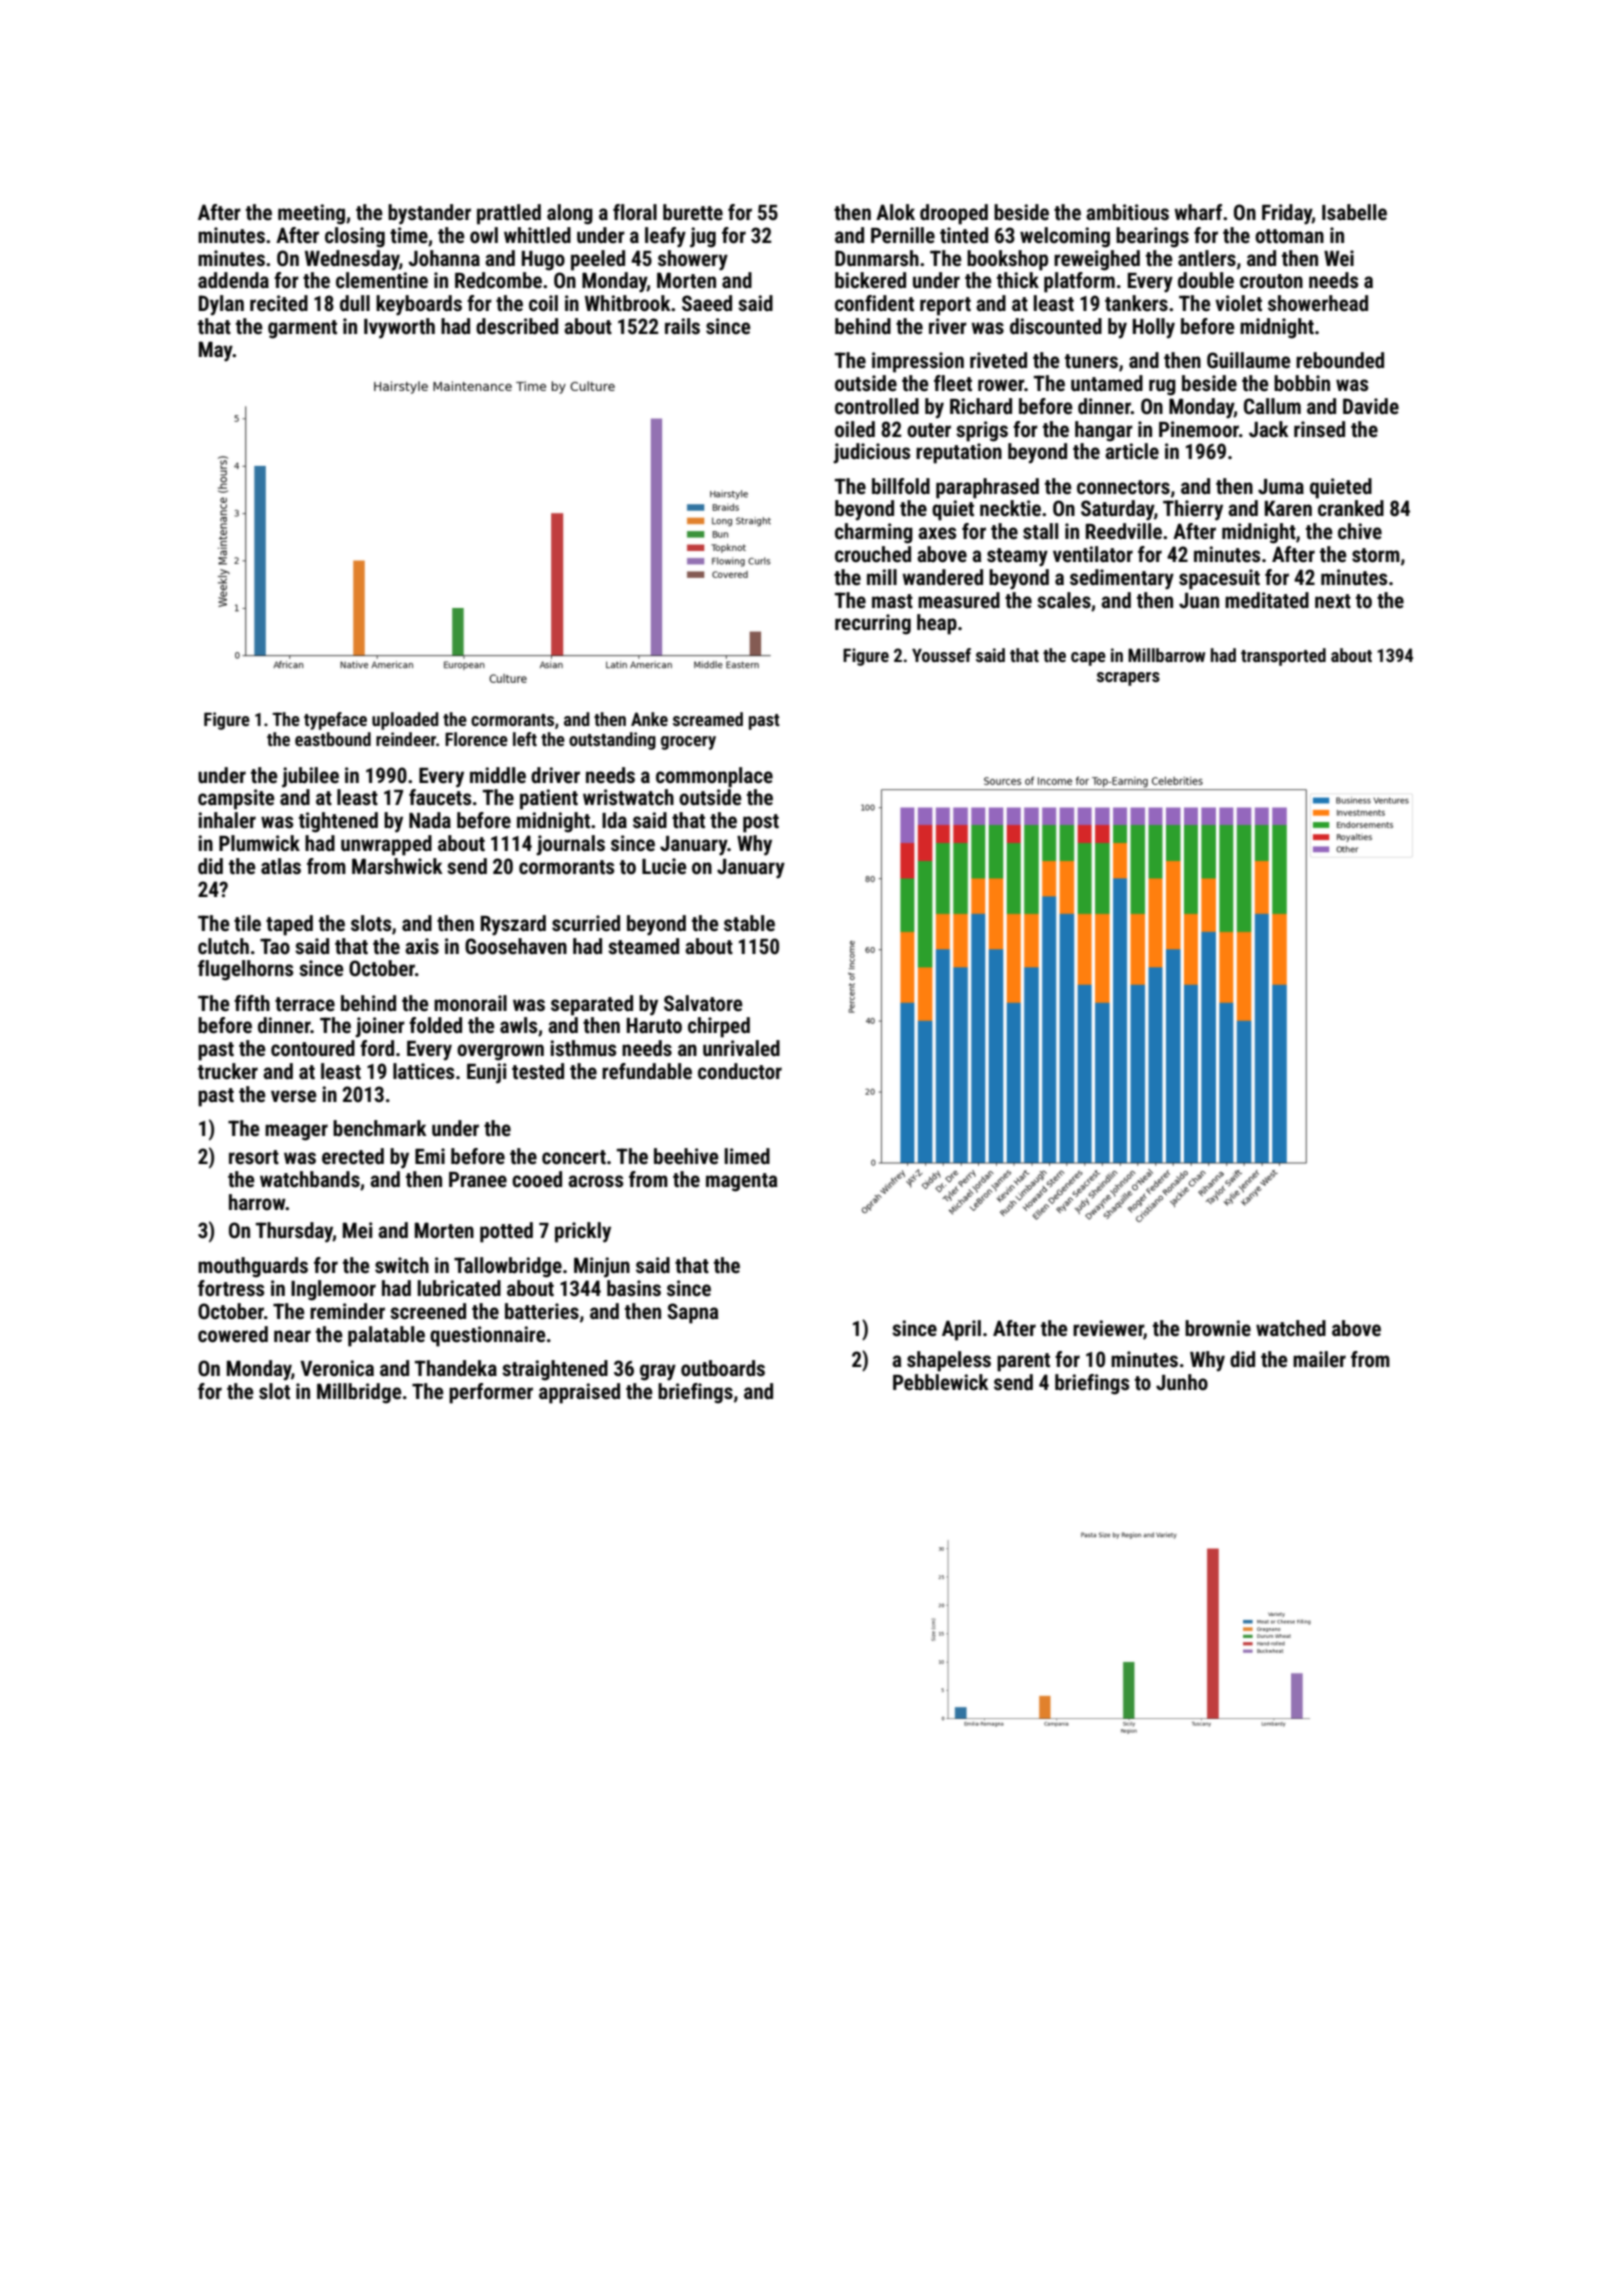  What do you see at coordinates (1333, 601) in the page?
I see `next` at bounding box center [1333, 601].
